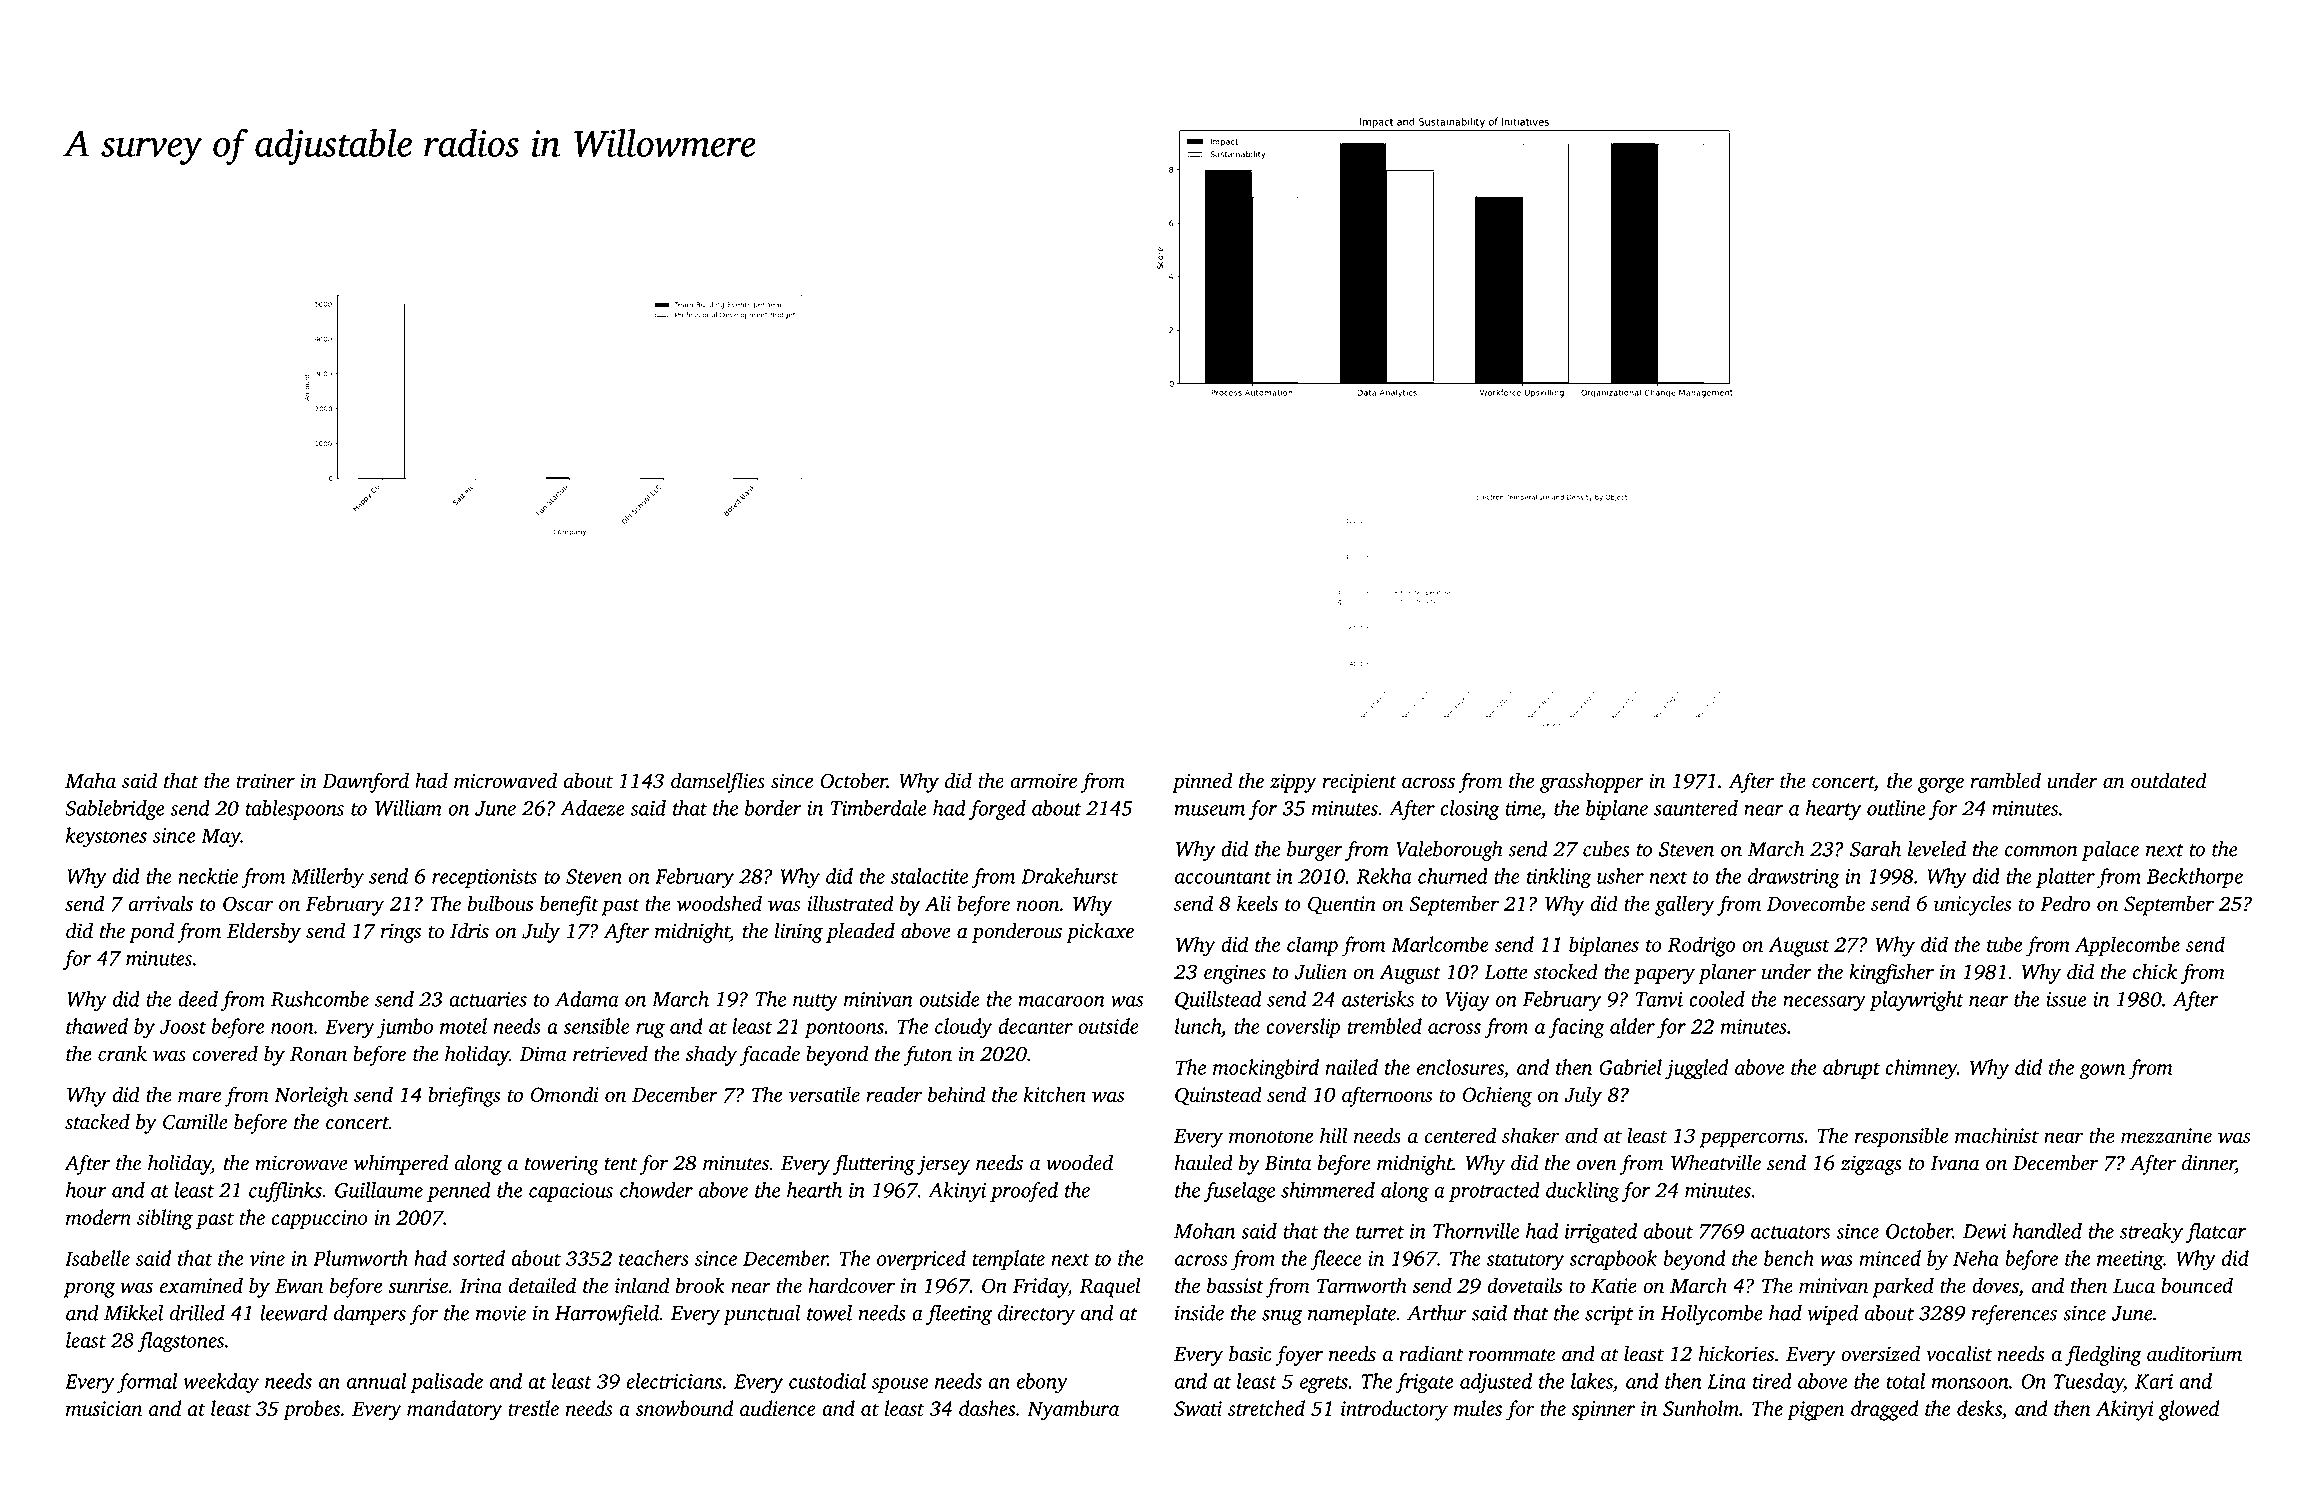 The image size is (2318, 1500). I want to click on crank, so click(122, 1053).
